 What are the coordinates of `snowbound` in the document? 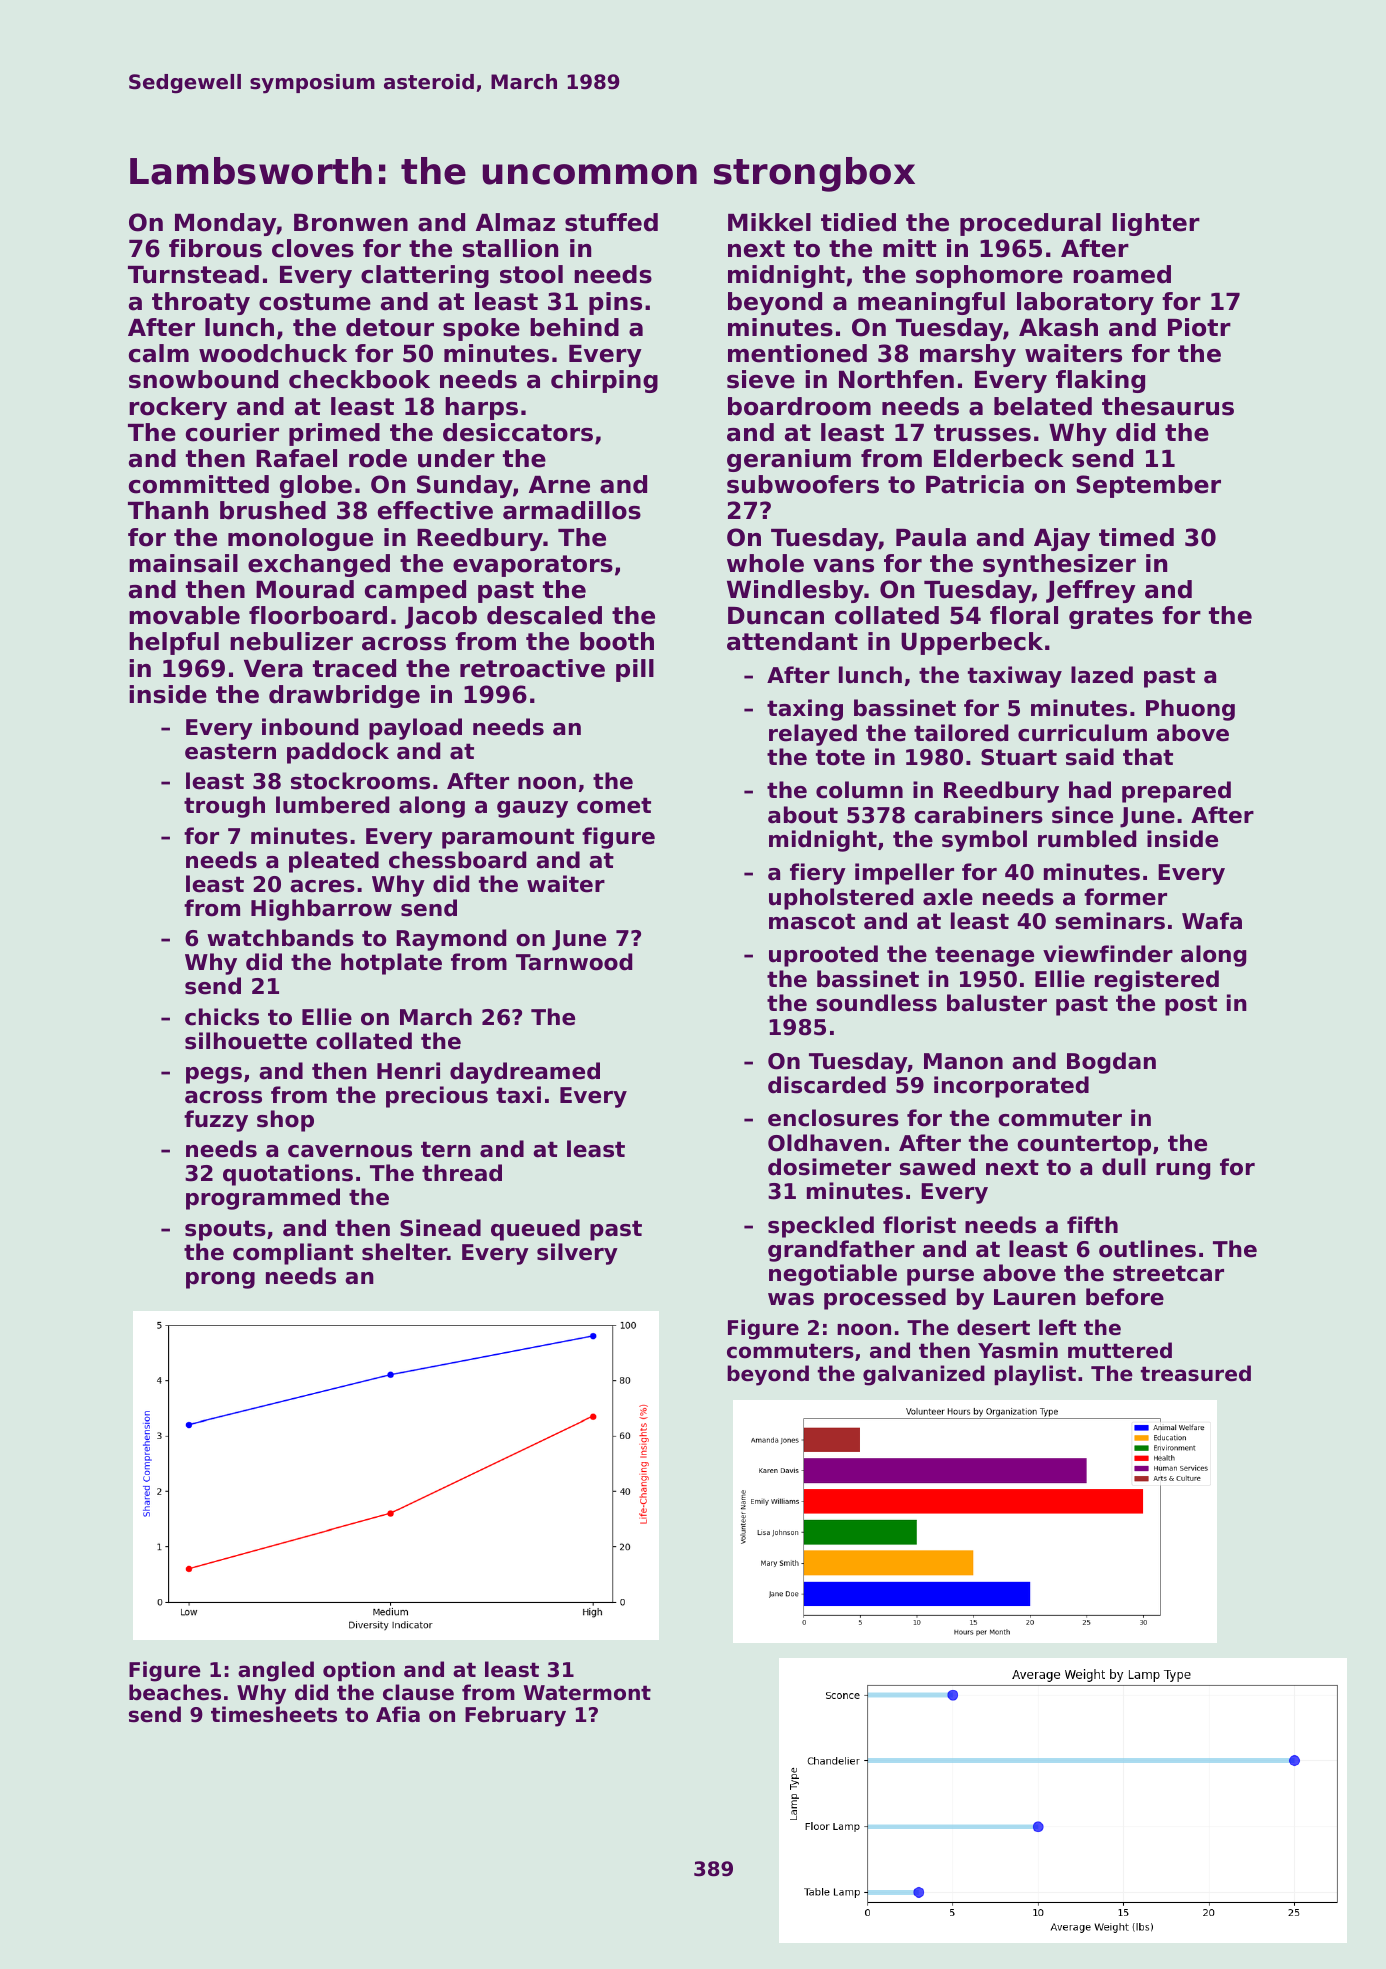 It's located at (203, 379).
